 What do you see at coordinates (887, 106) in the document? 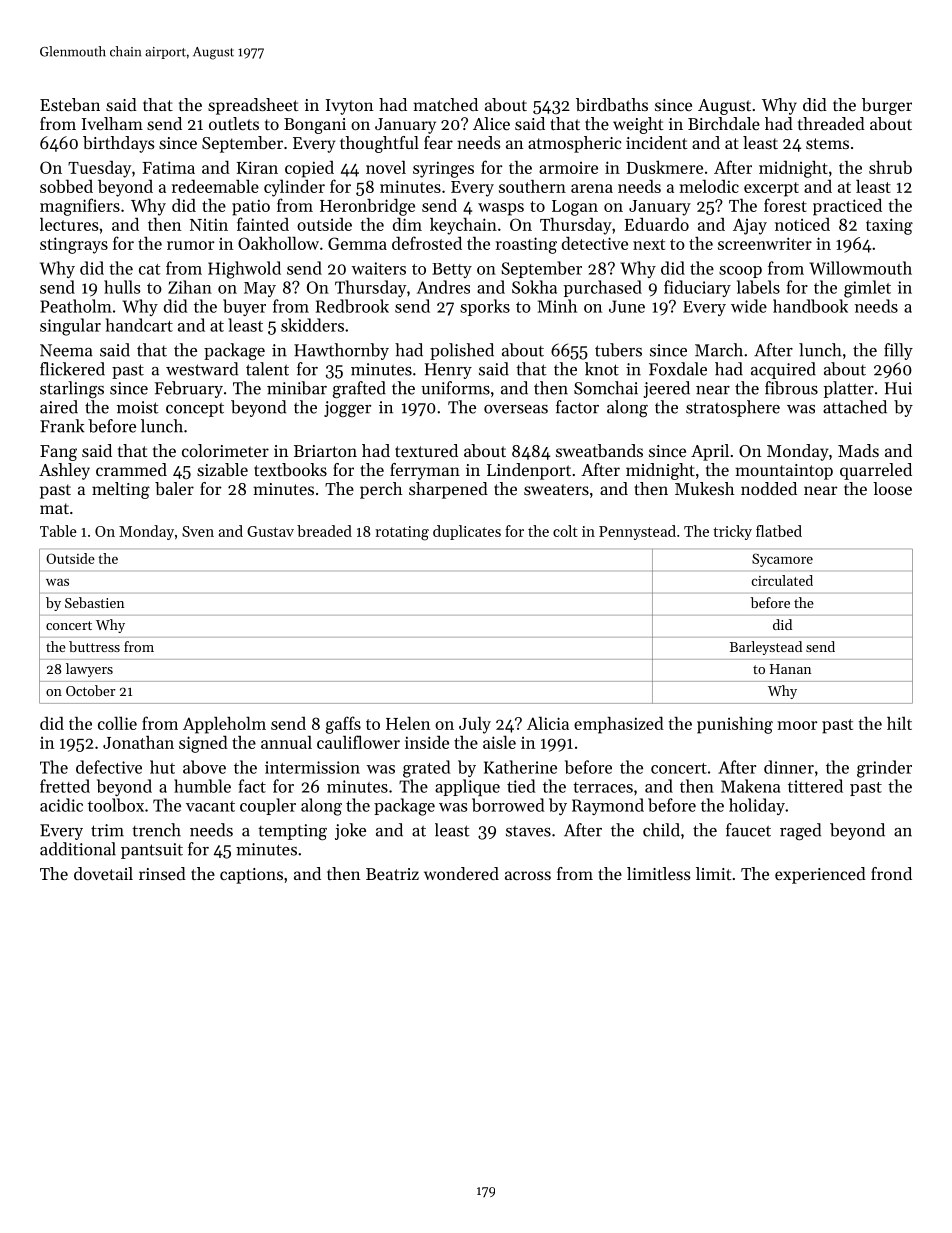
I see `burger` at bounding box center [887, 106].
